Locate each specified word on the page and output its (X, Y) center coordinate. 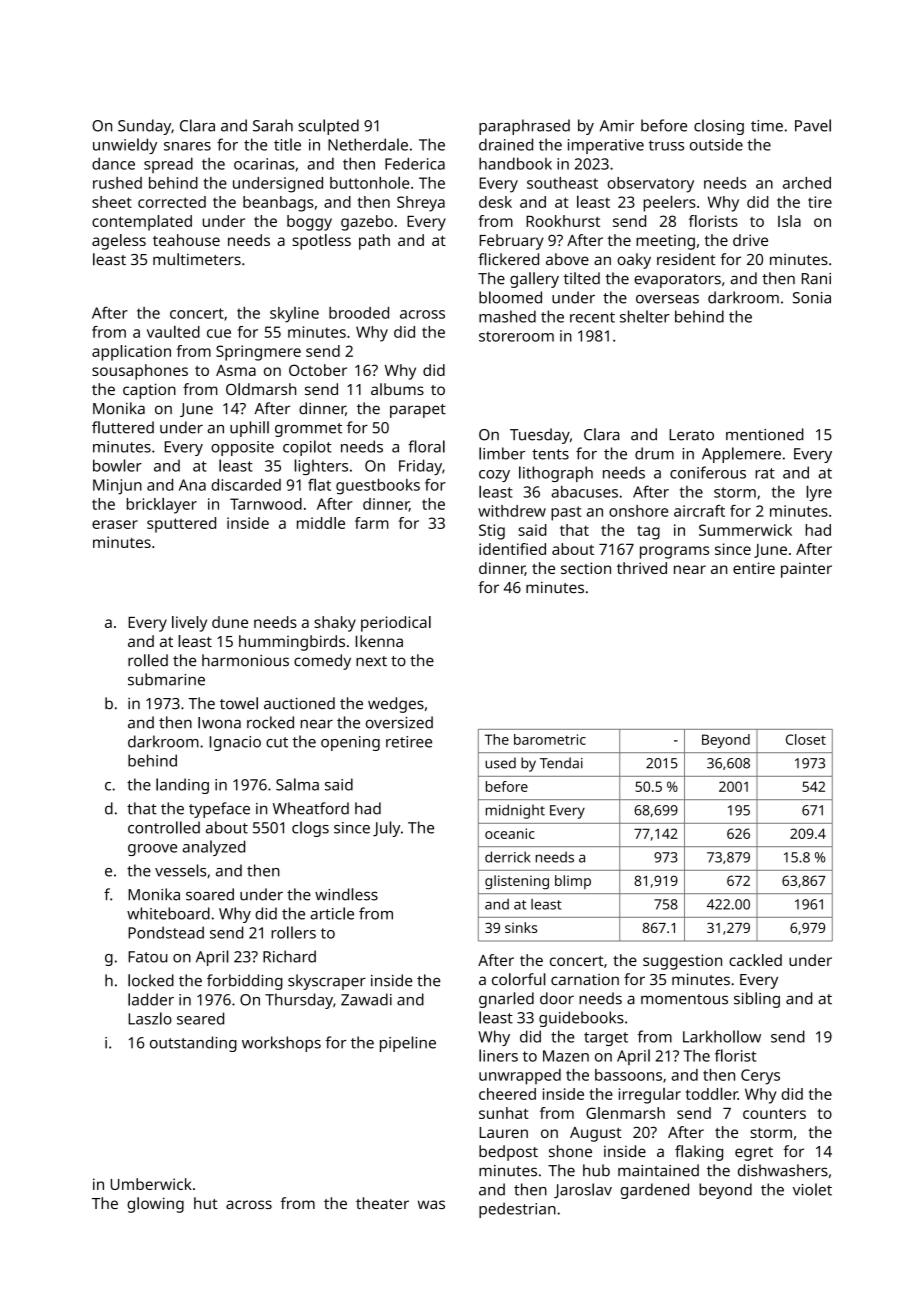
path (374, 242)
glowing (155, 1205)
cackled (755, 960)
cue (219, 333)
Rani (816, 279)
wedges (396, 705)
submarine (166, 679)
